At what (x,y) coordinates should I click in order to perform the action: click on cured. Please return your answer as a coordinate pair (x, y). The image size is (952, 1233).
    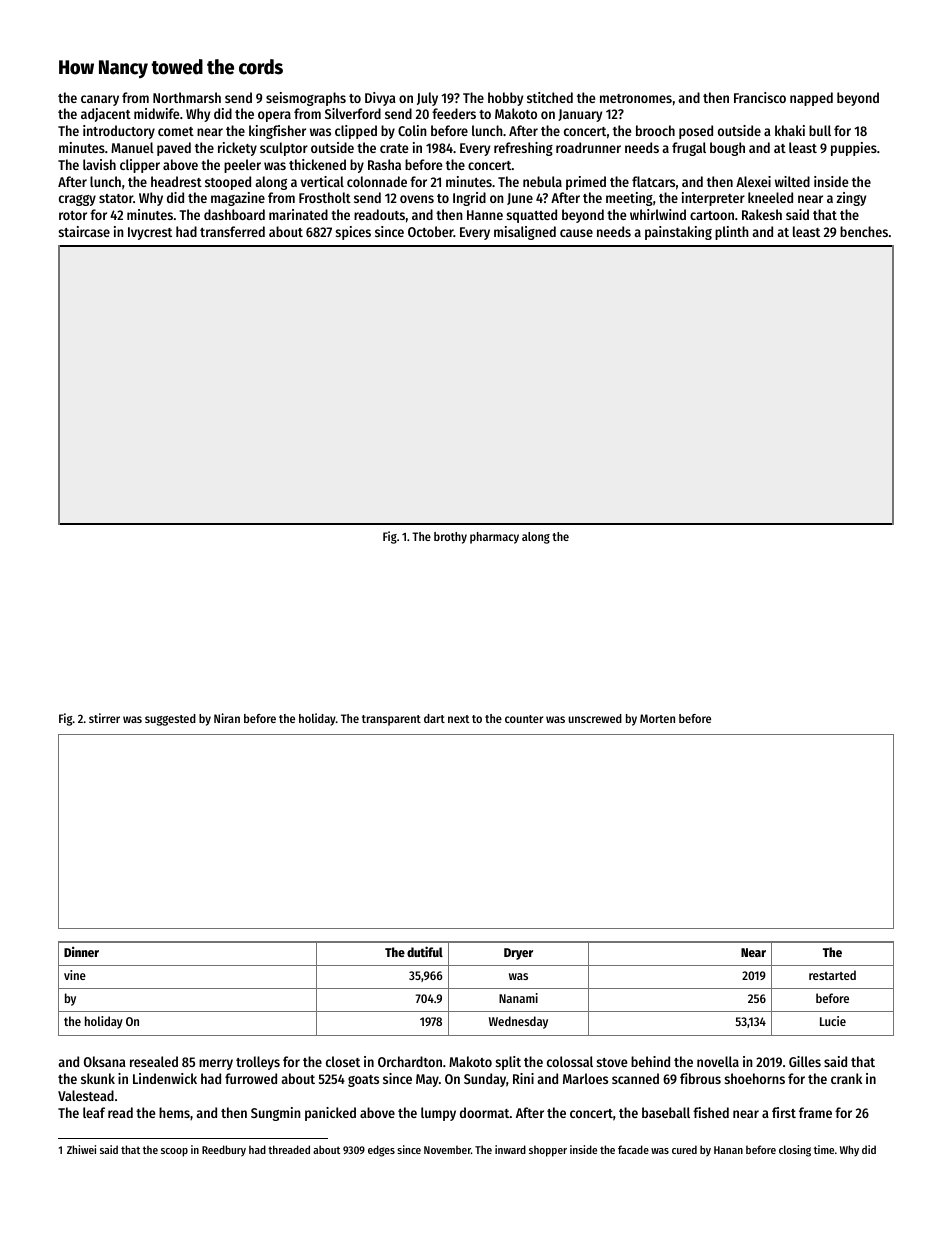
    Looking at the image, I should click on (684, 1149).
